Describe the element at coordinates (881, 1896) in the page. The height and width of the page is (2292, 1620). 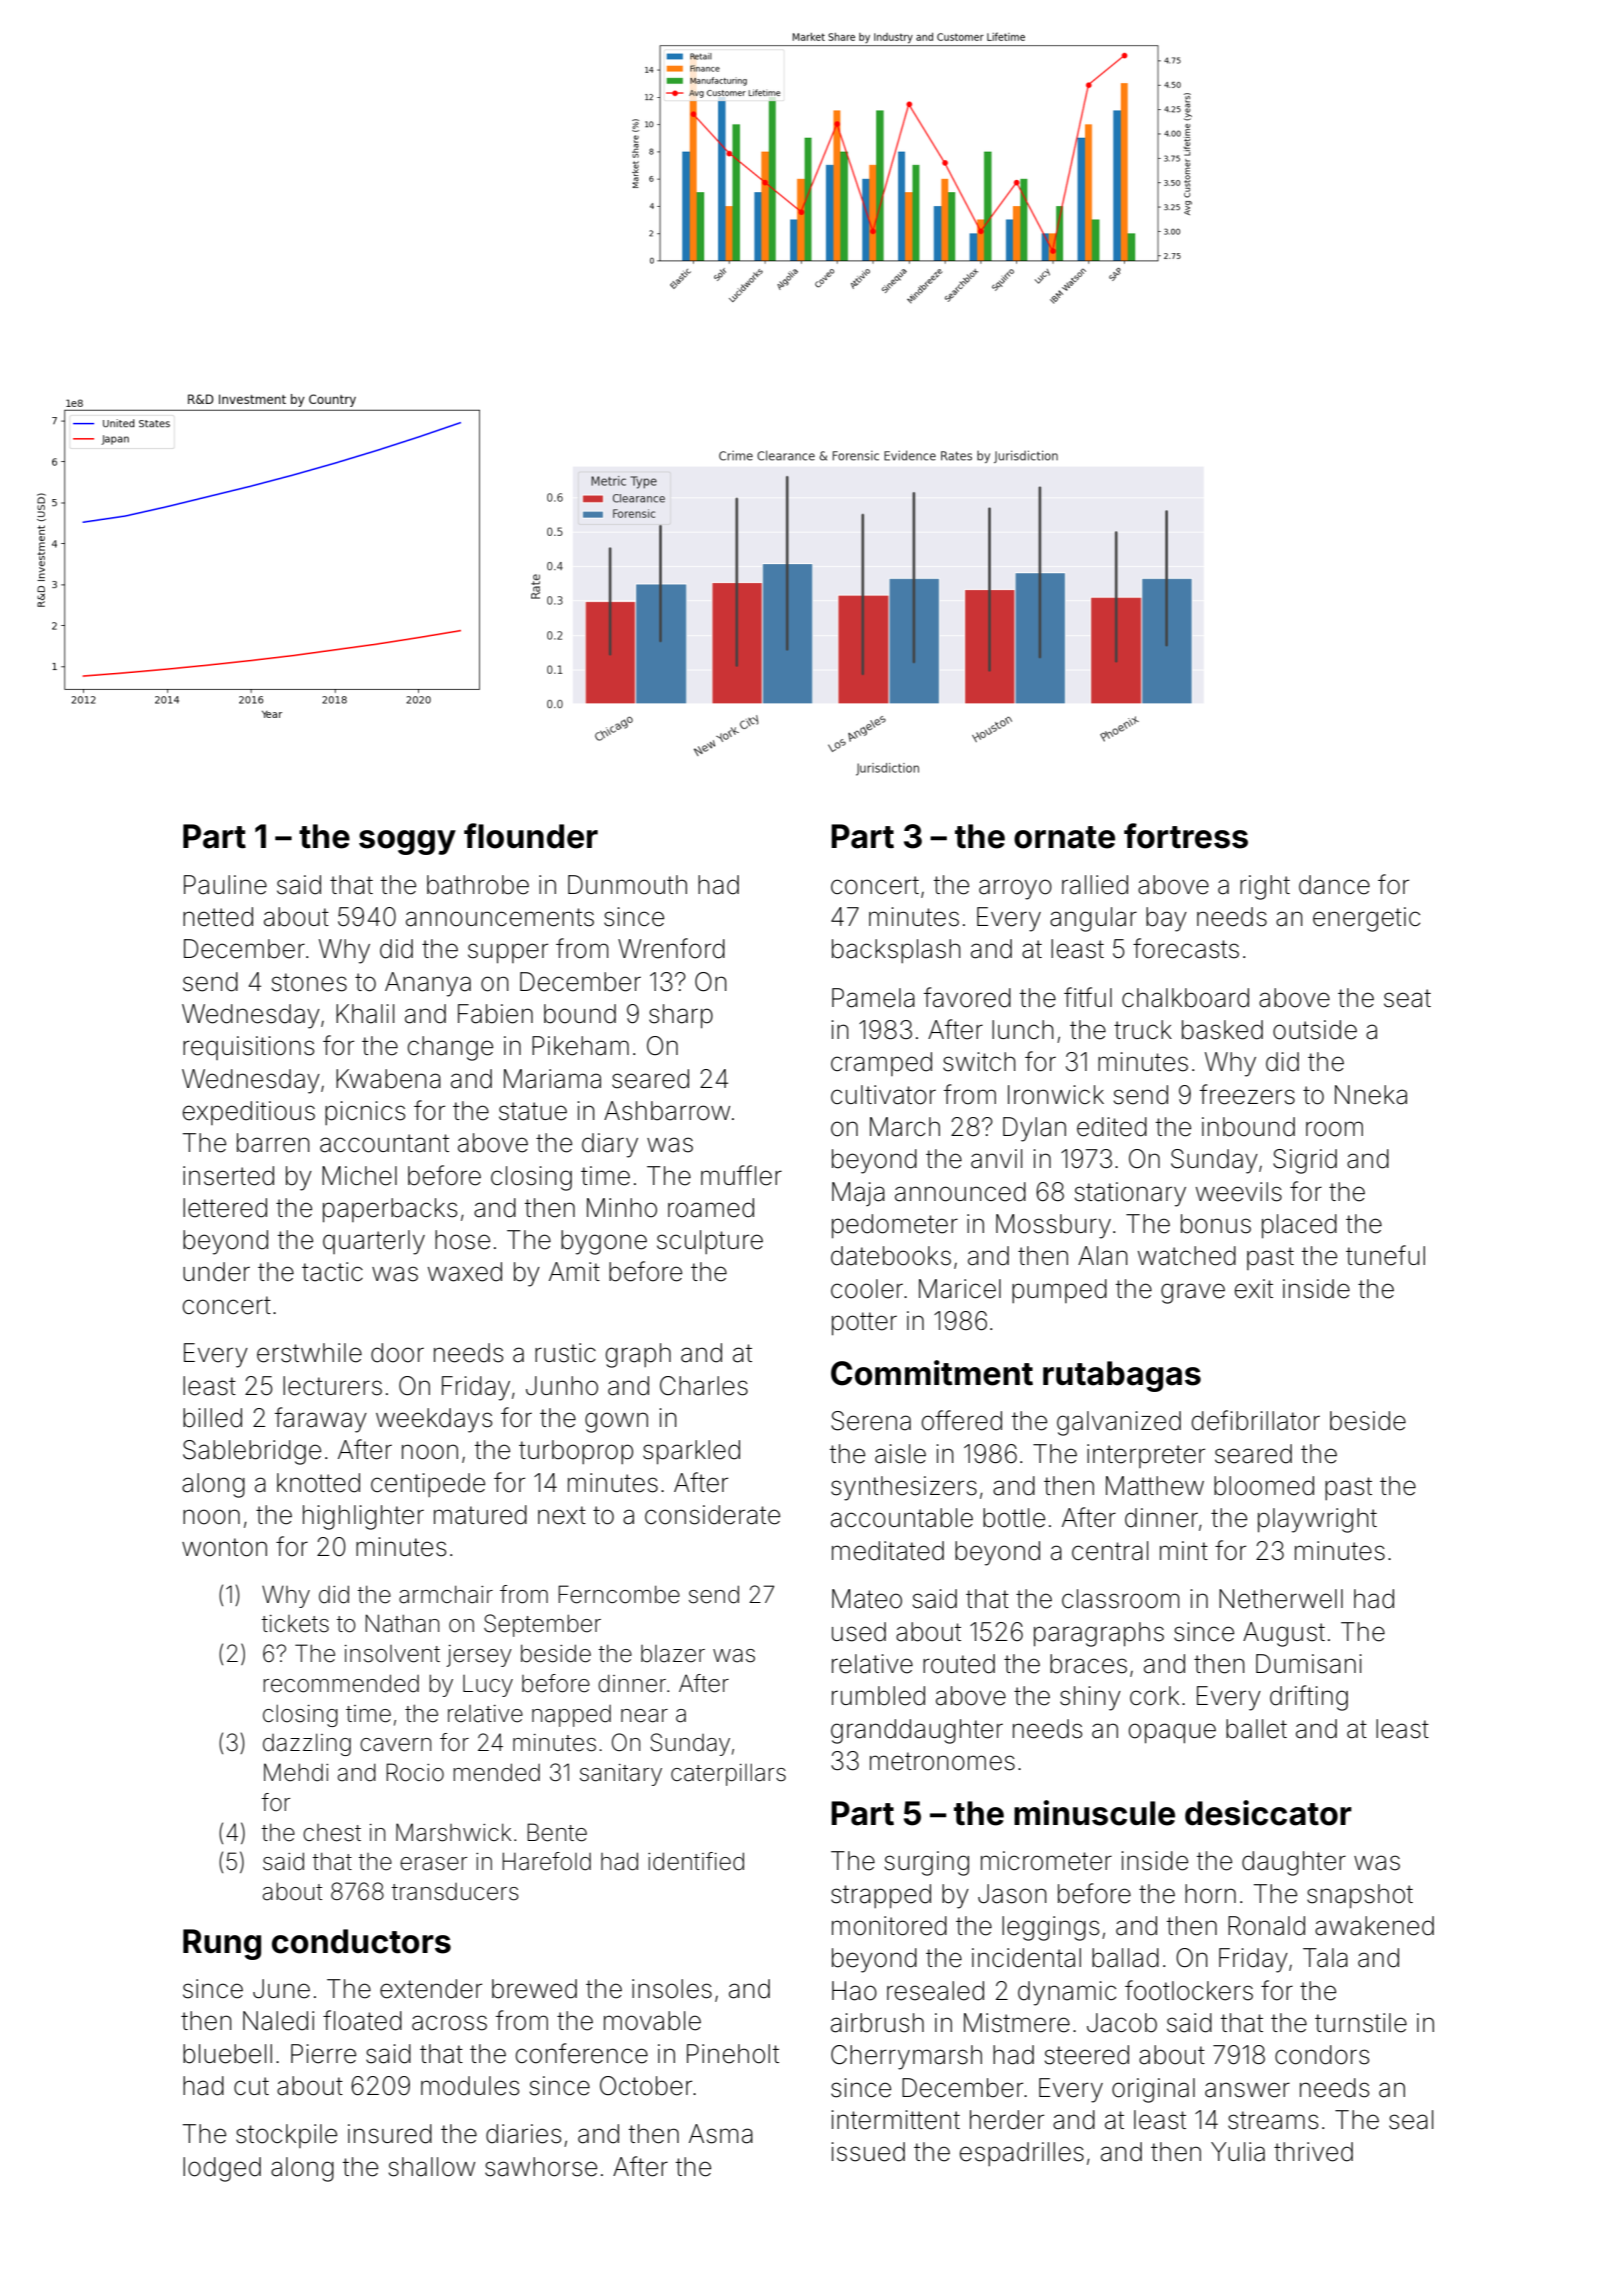
I see `strapped` at that location.
